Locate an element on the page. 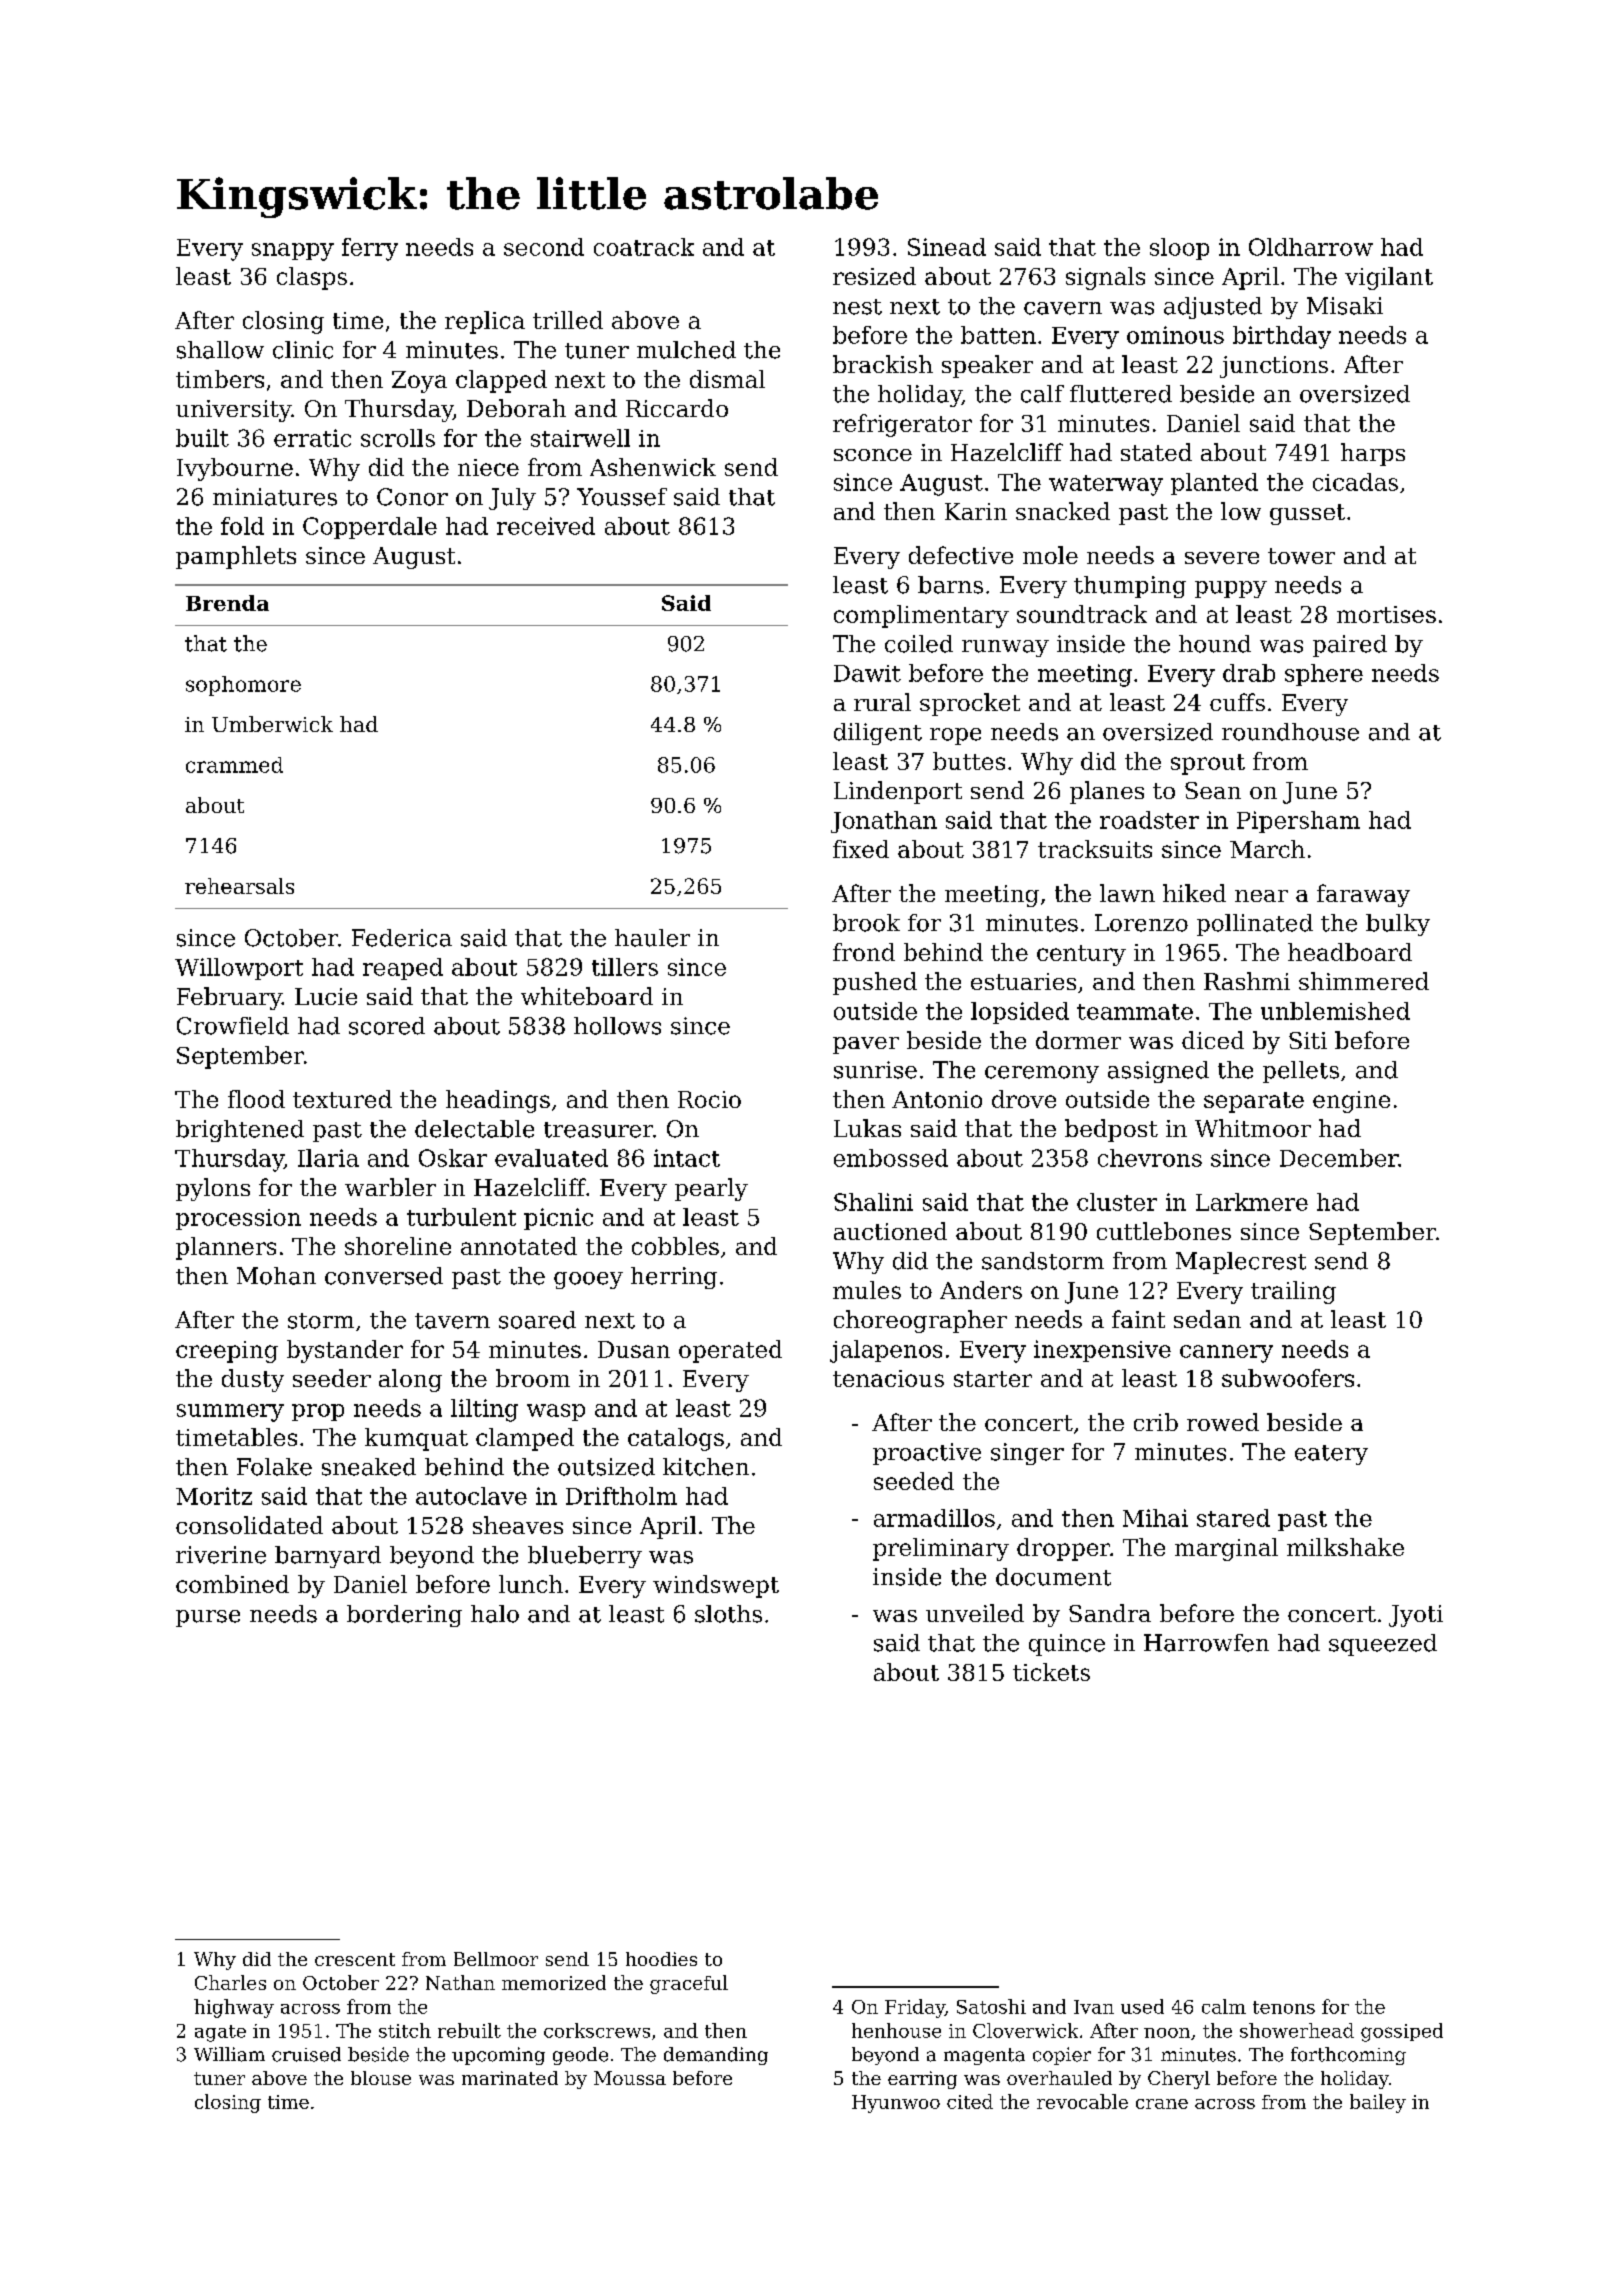  Rocio is located at coordinates (709, 1099).
